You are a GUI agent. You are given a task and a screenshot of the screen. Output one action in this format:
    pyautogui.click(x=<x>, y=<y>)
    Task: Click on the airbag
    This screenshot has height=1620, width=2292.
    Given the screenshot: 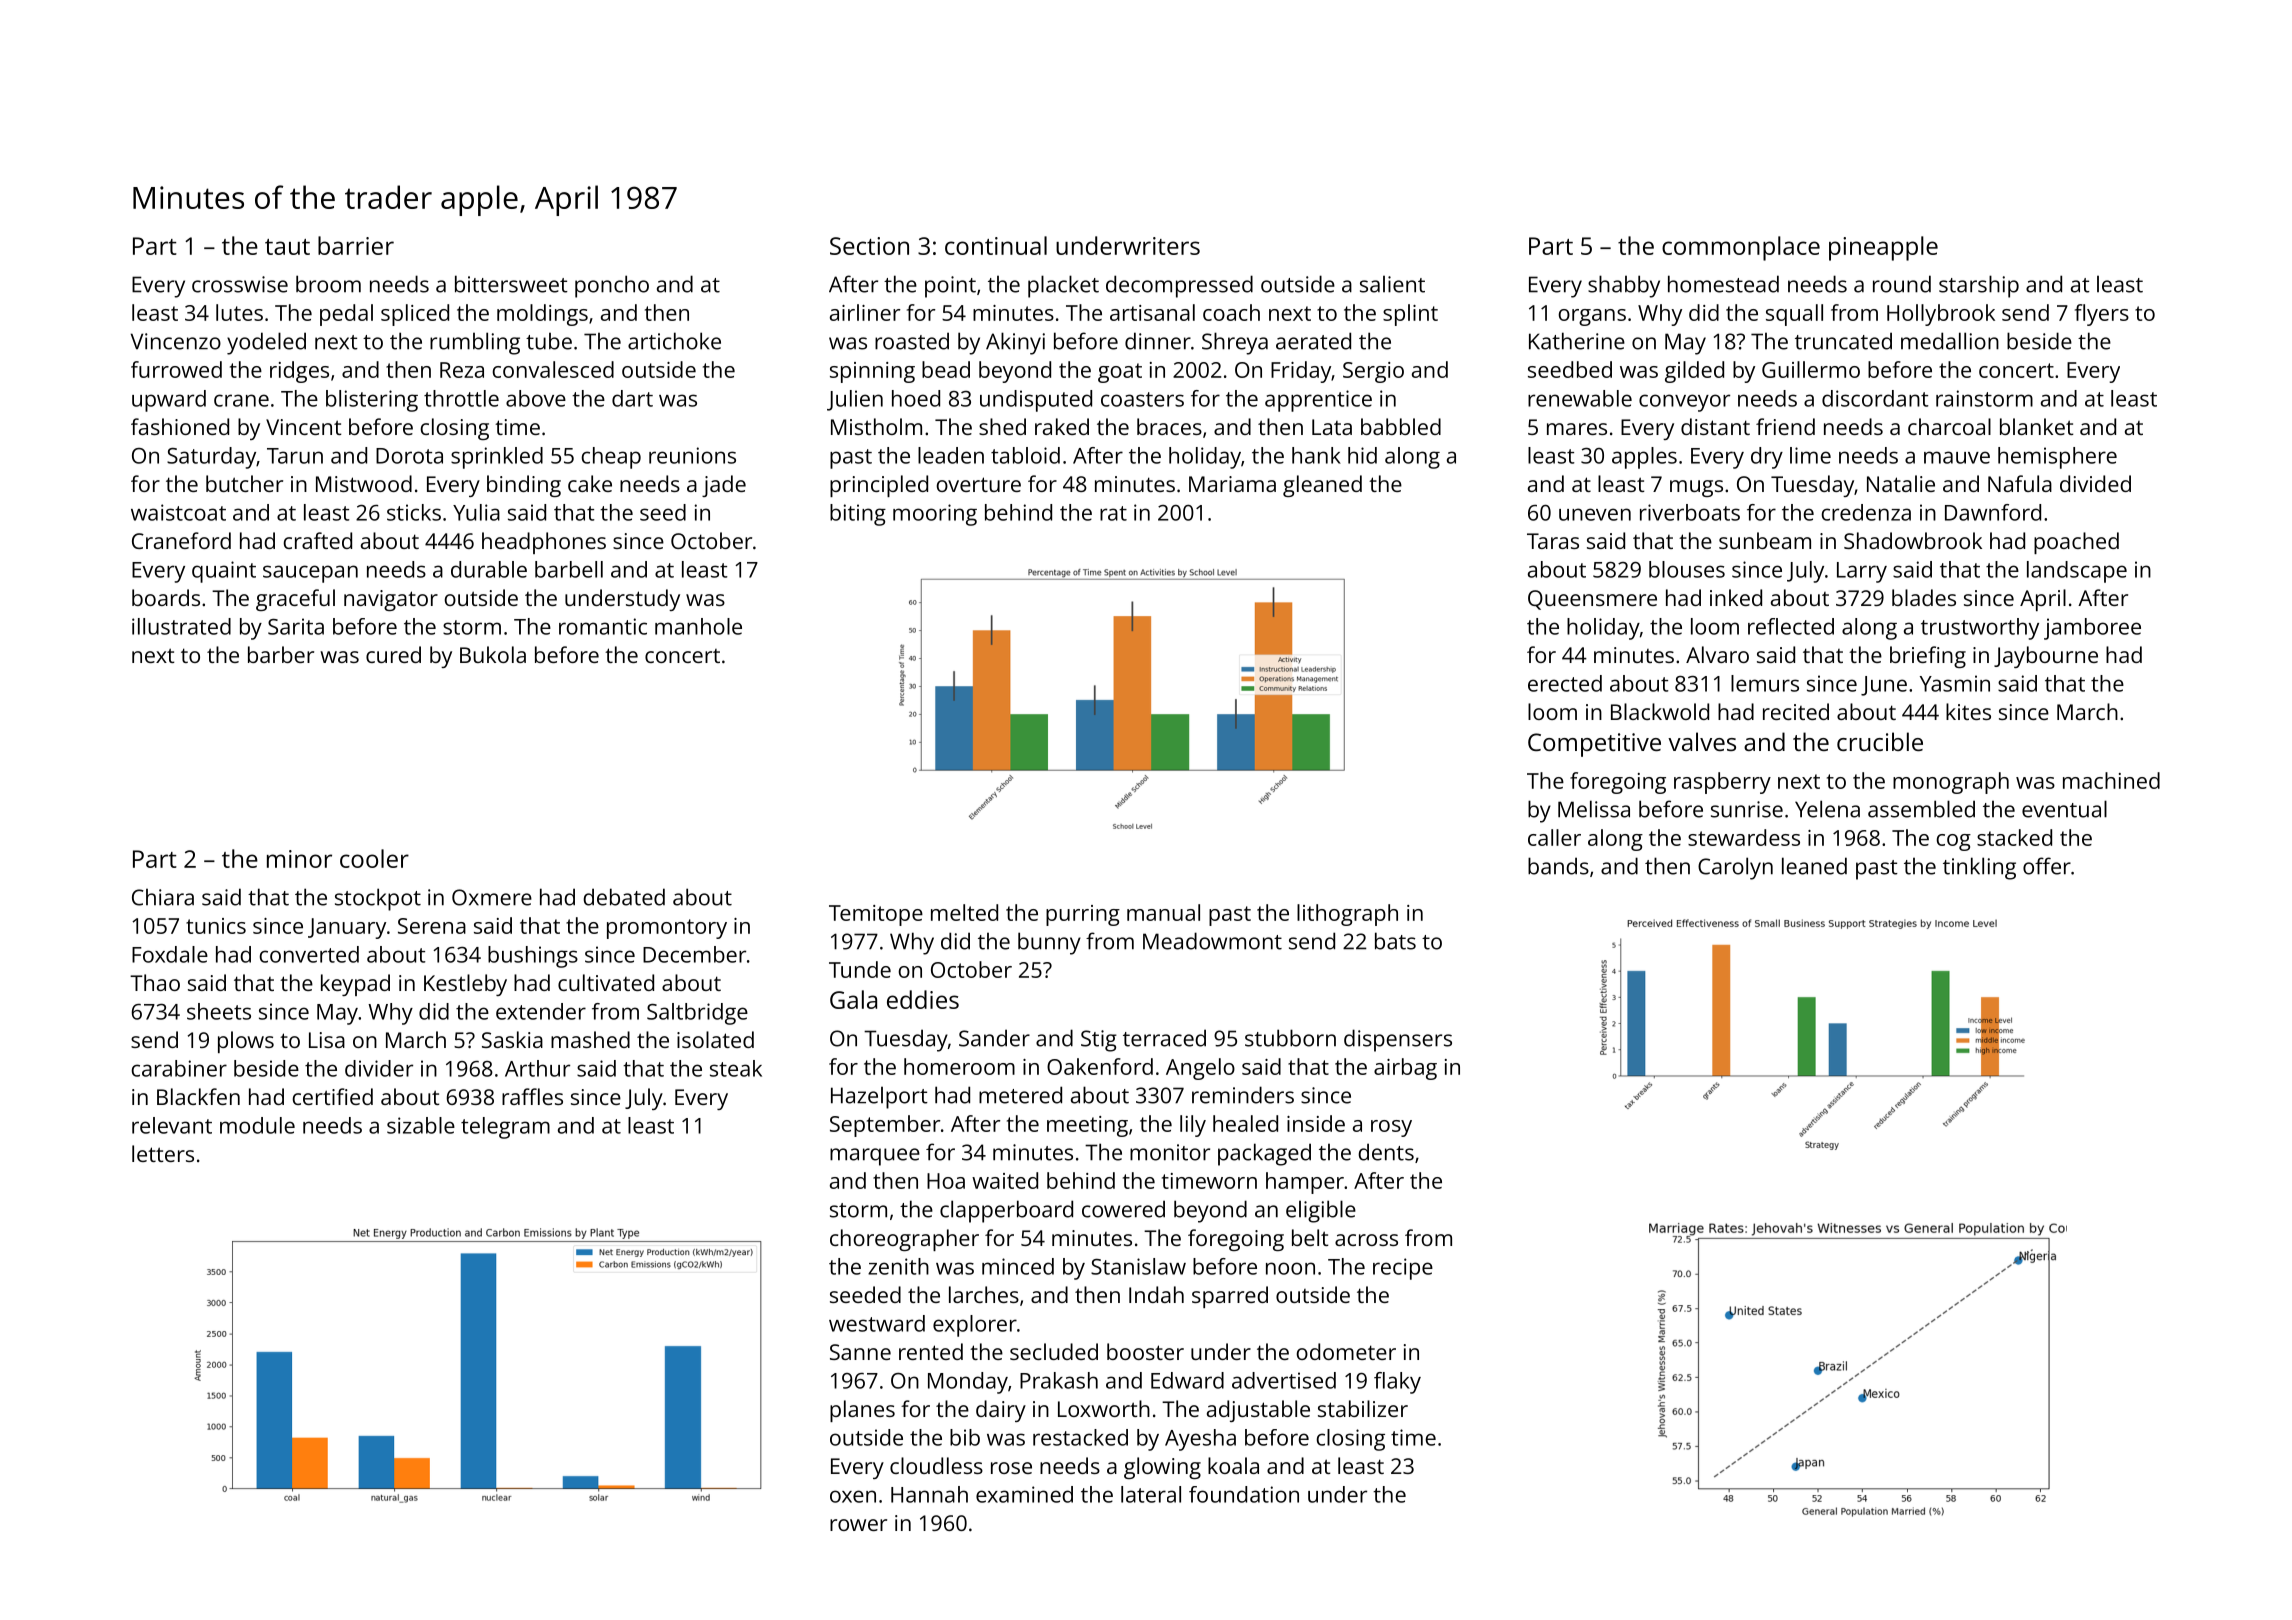 What is the action you would take?
    pyautogui.click(x=1405, y=1069)
